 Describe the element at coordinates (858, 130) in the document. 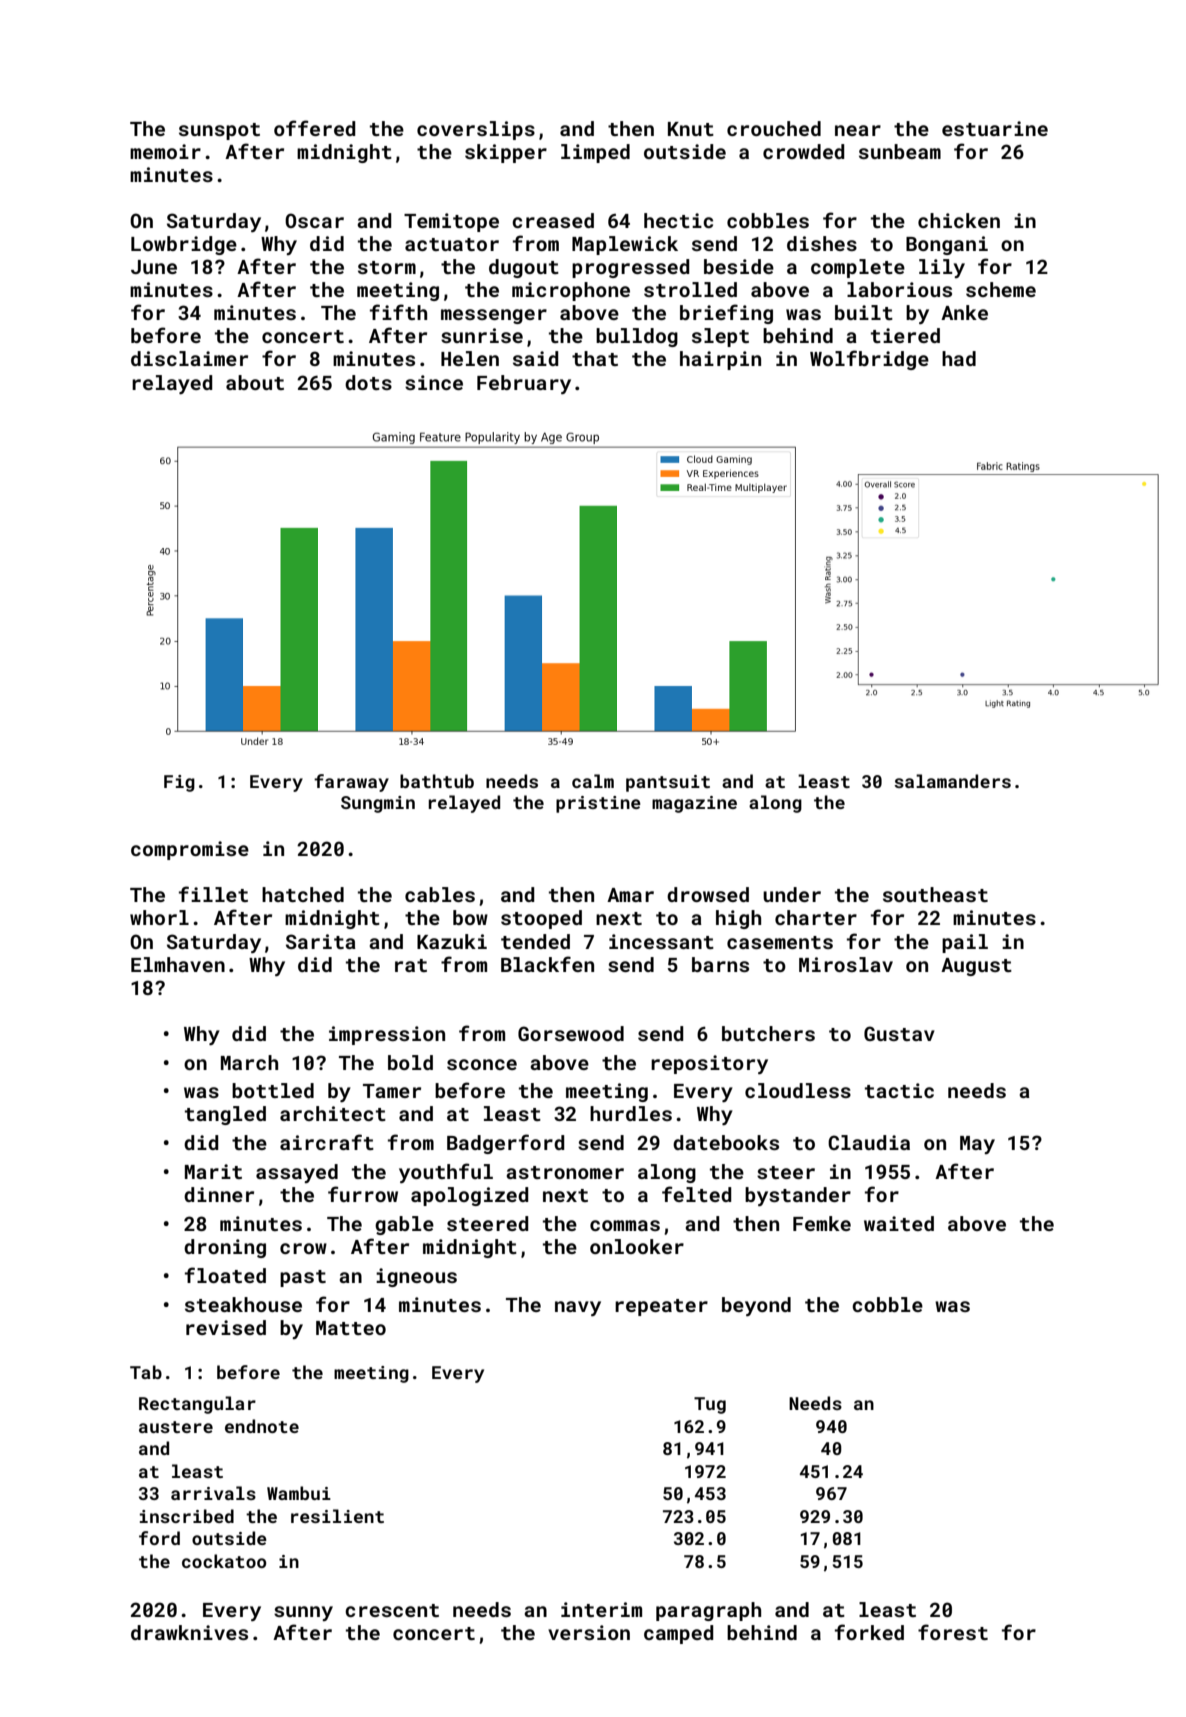

I see `near` at that location.
